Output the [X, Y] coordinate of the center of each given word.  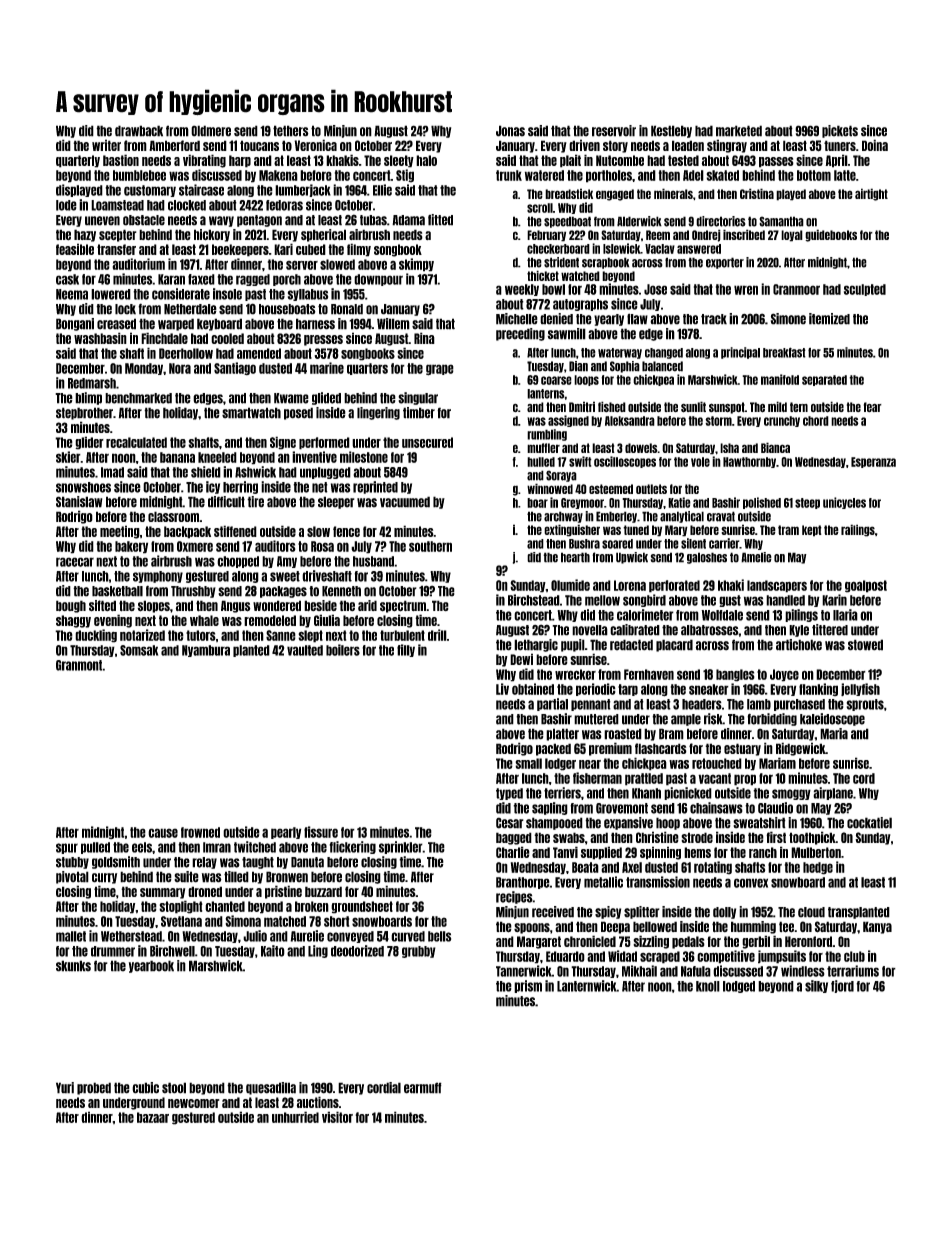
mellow [602, 600]
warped [176, 324]
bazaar [153, 1117]
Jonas [510, 131]
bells [439, 936]
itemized [829, 319]
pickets [840, 131]
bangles [735, 675]
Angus [236, 606]
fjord [842, 986]
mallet [71, 936]
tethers [291, 131]
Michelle [517, 319]
